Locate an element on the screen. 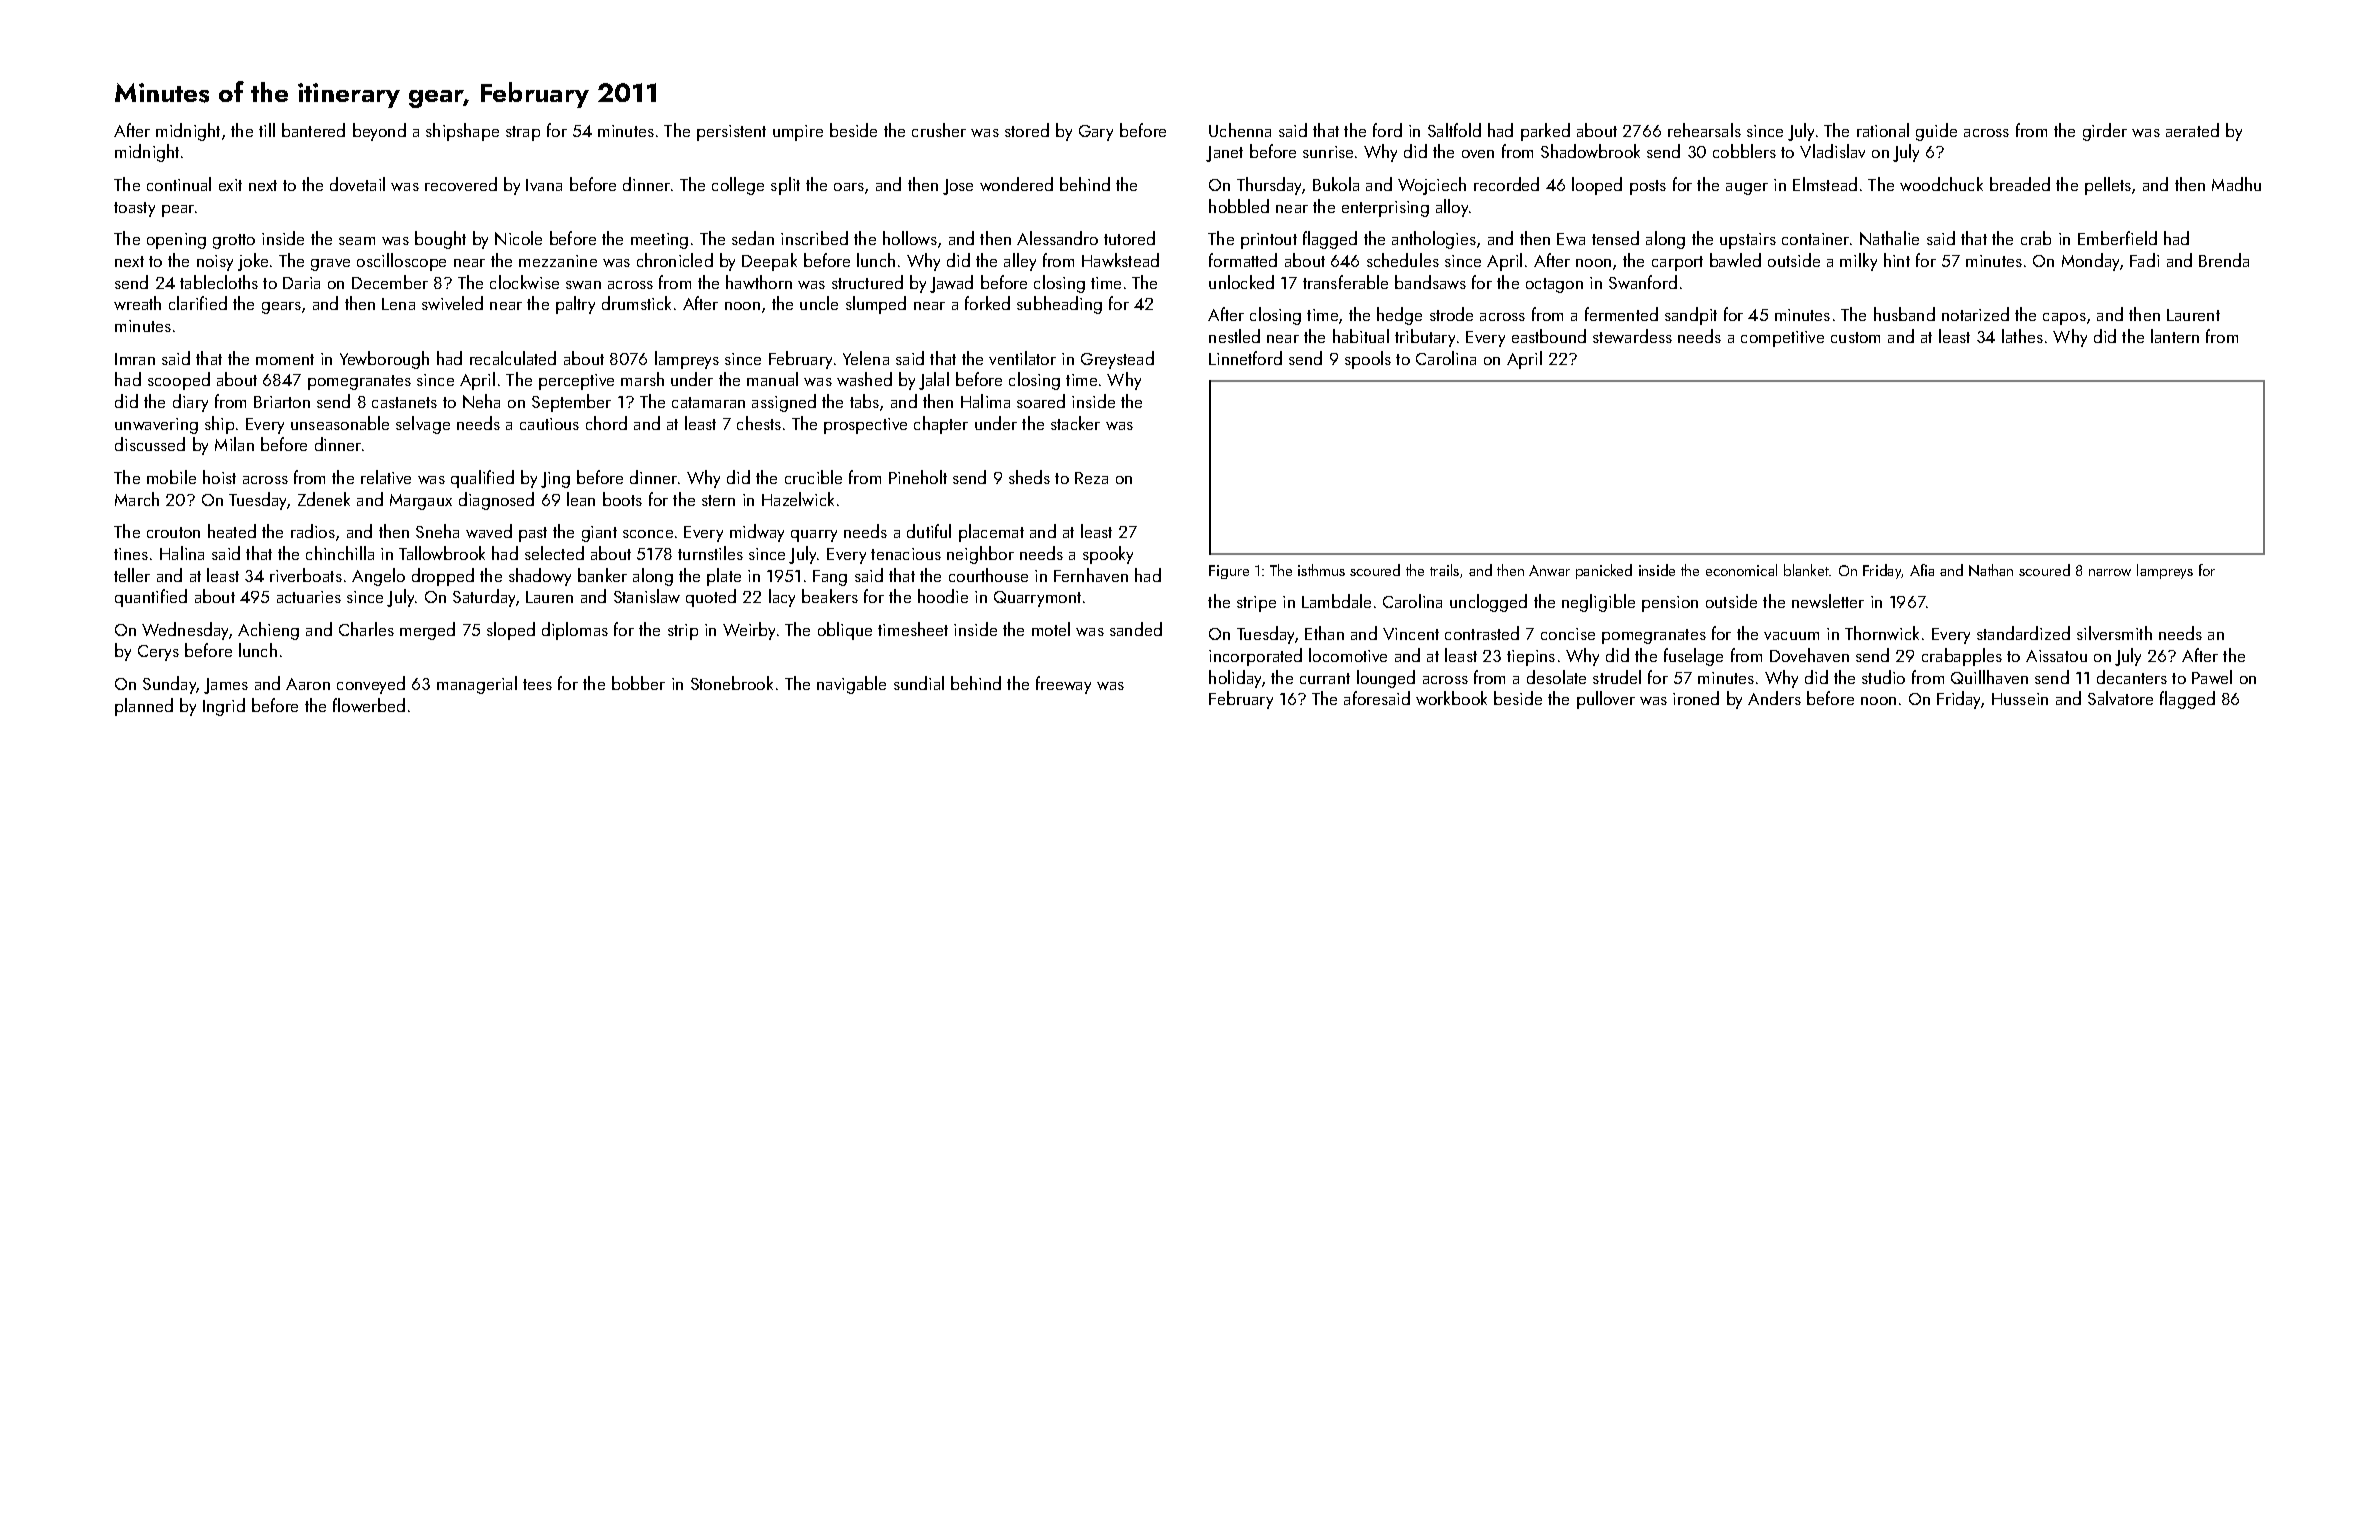 This screenshot has height=1540, width=2380. Emberfield is located at coordinates (2117, 238).
